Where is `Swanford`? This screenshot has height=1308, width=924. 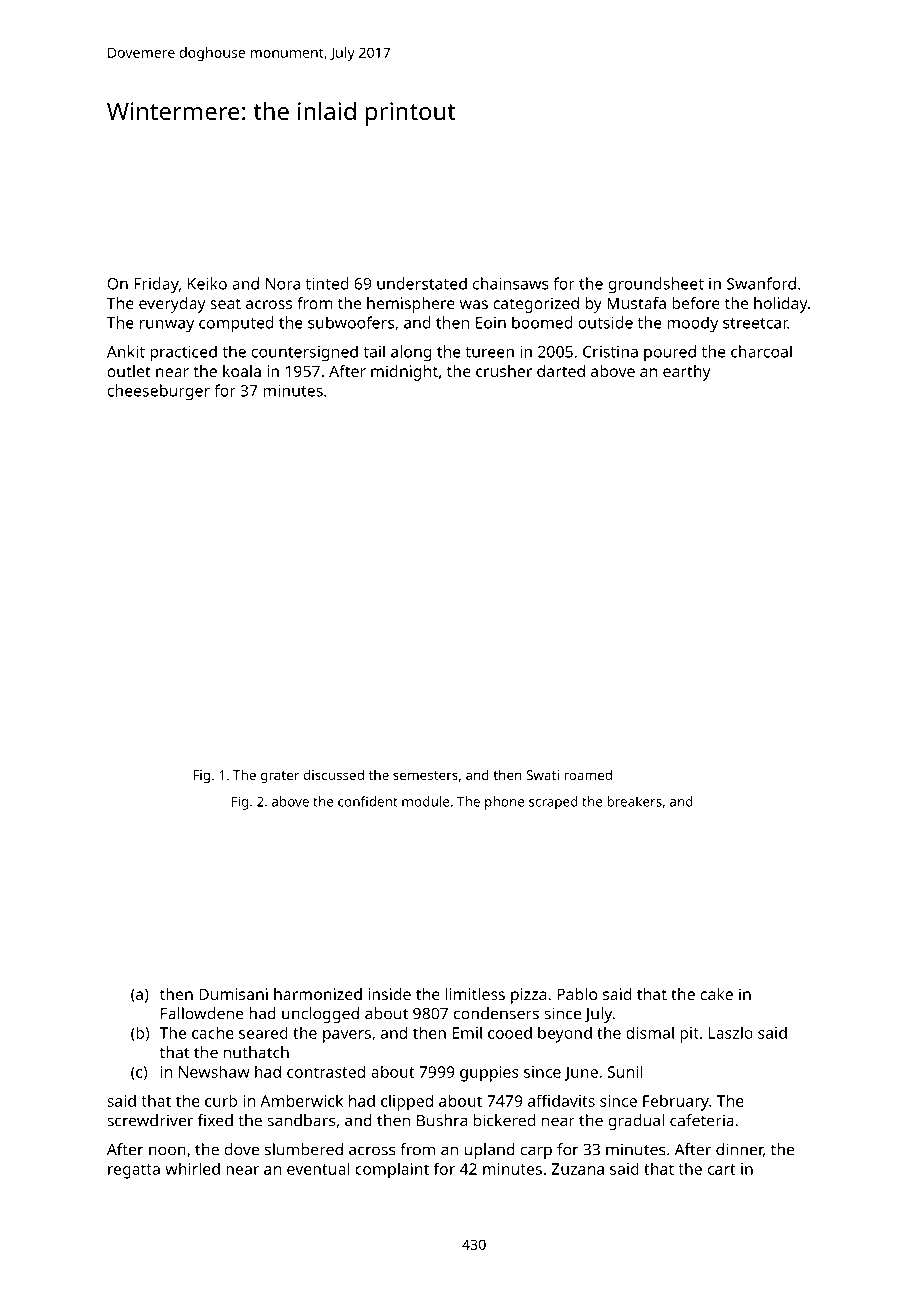
Swanford is located at coordinates (761, 283).
